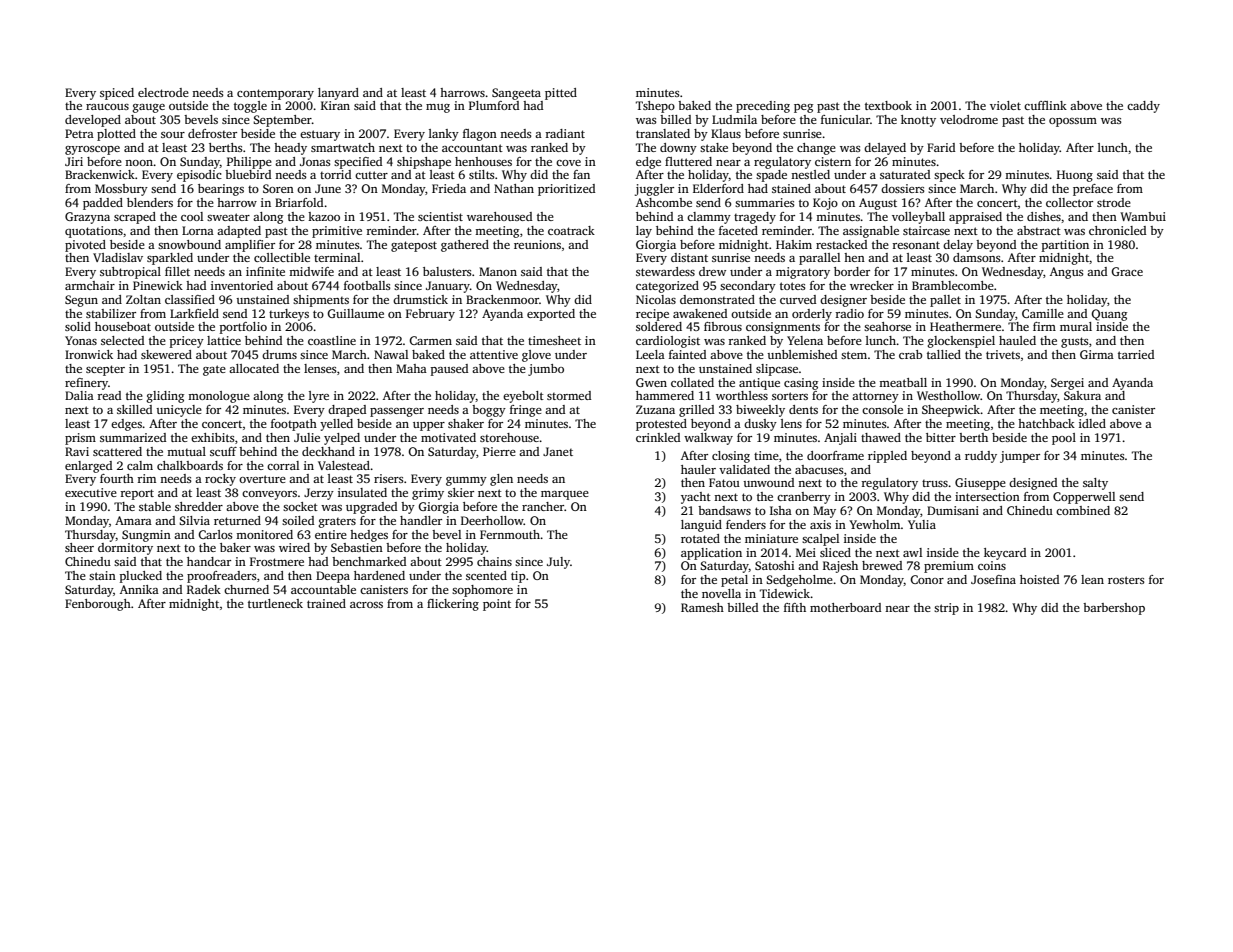 This screenshot has width=1233, height=952. What do you see at coordinates (275, 603) in the screenshot?
I see `turtleneck` at bounding box center [275, 603].
